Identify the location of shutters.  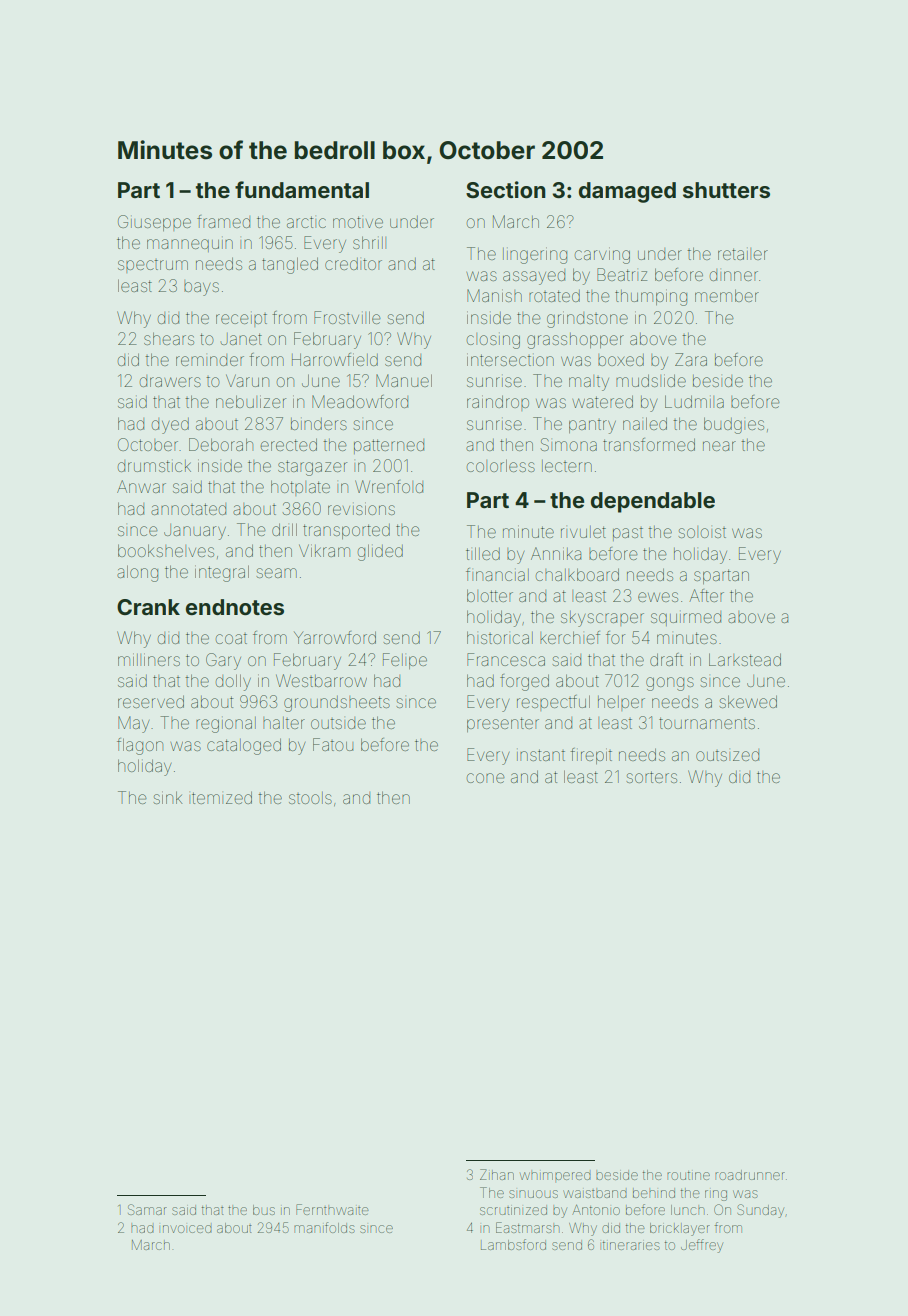
(726, 190).
